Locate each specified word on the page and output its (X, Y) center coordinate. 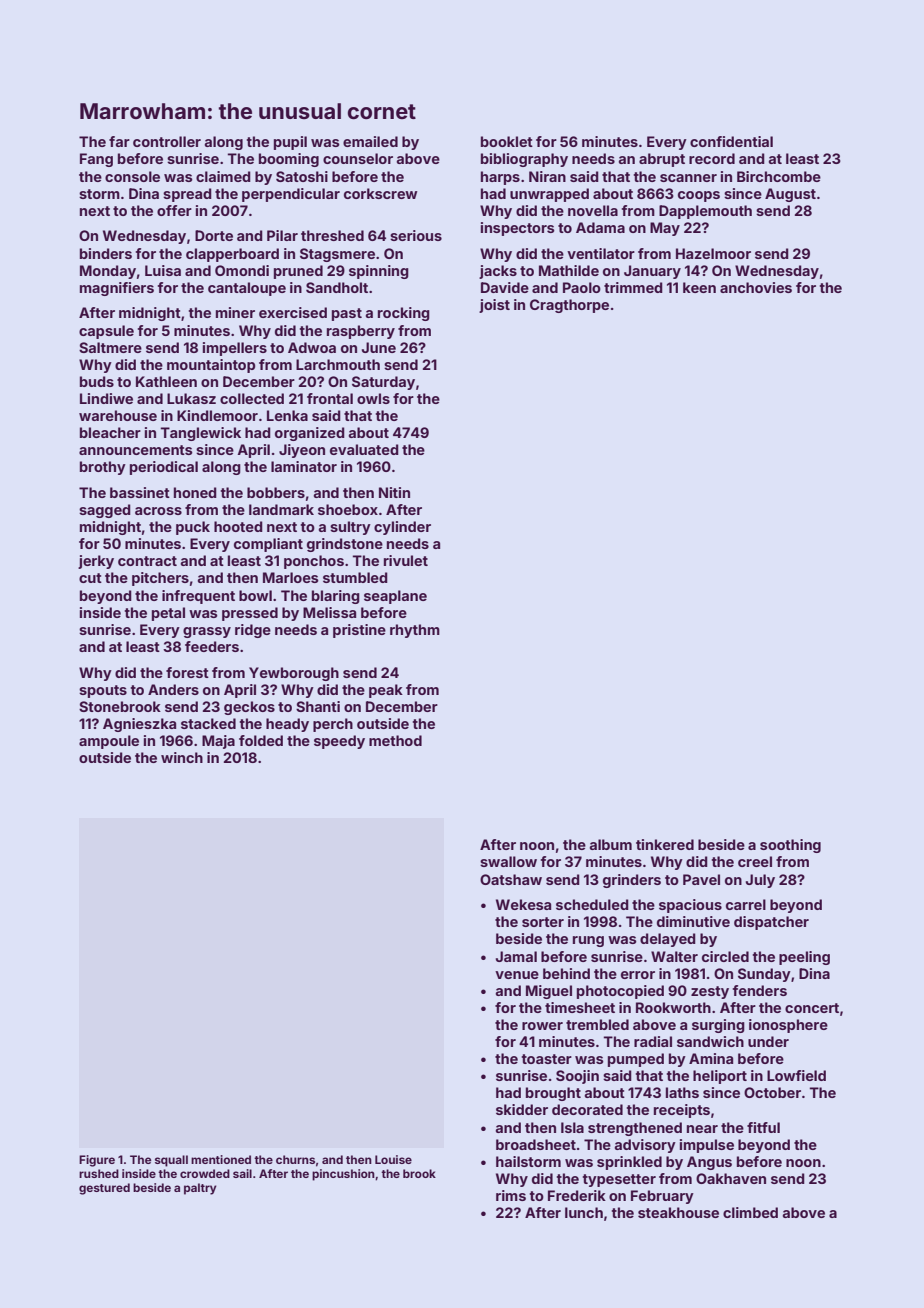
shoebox (348, 509)
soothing (790, 846)
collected (252, 398)
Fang (96, 160)
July (760, 881)
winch (182, 757)
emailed (370, 141)
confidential (731, 141)
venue (517, 975)
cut (90, 578)
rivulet (406, 560)
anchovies (756, 287)
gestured (104, 1189)
